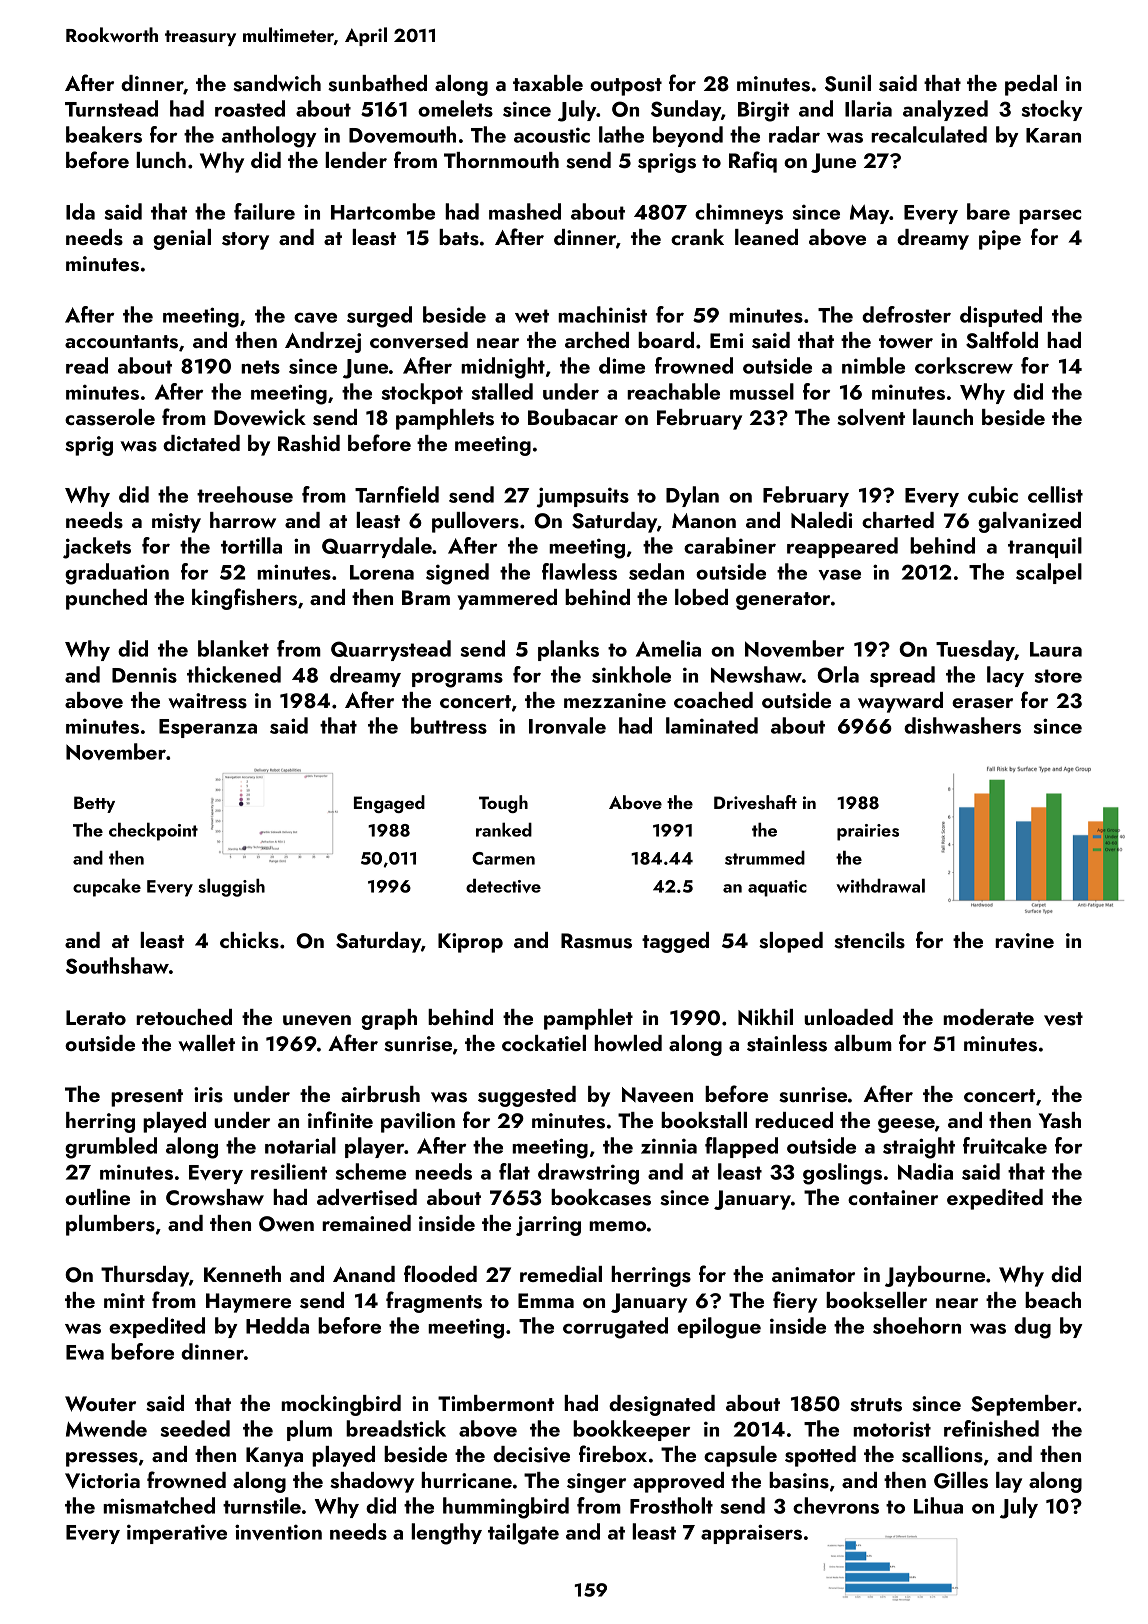 The width and height of the screenshot is (1148, 1624). What do you see at coordinates (938, 1505) in the screenshot?
I see `Lihua` at bounding box center [938, 1505].
